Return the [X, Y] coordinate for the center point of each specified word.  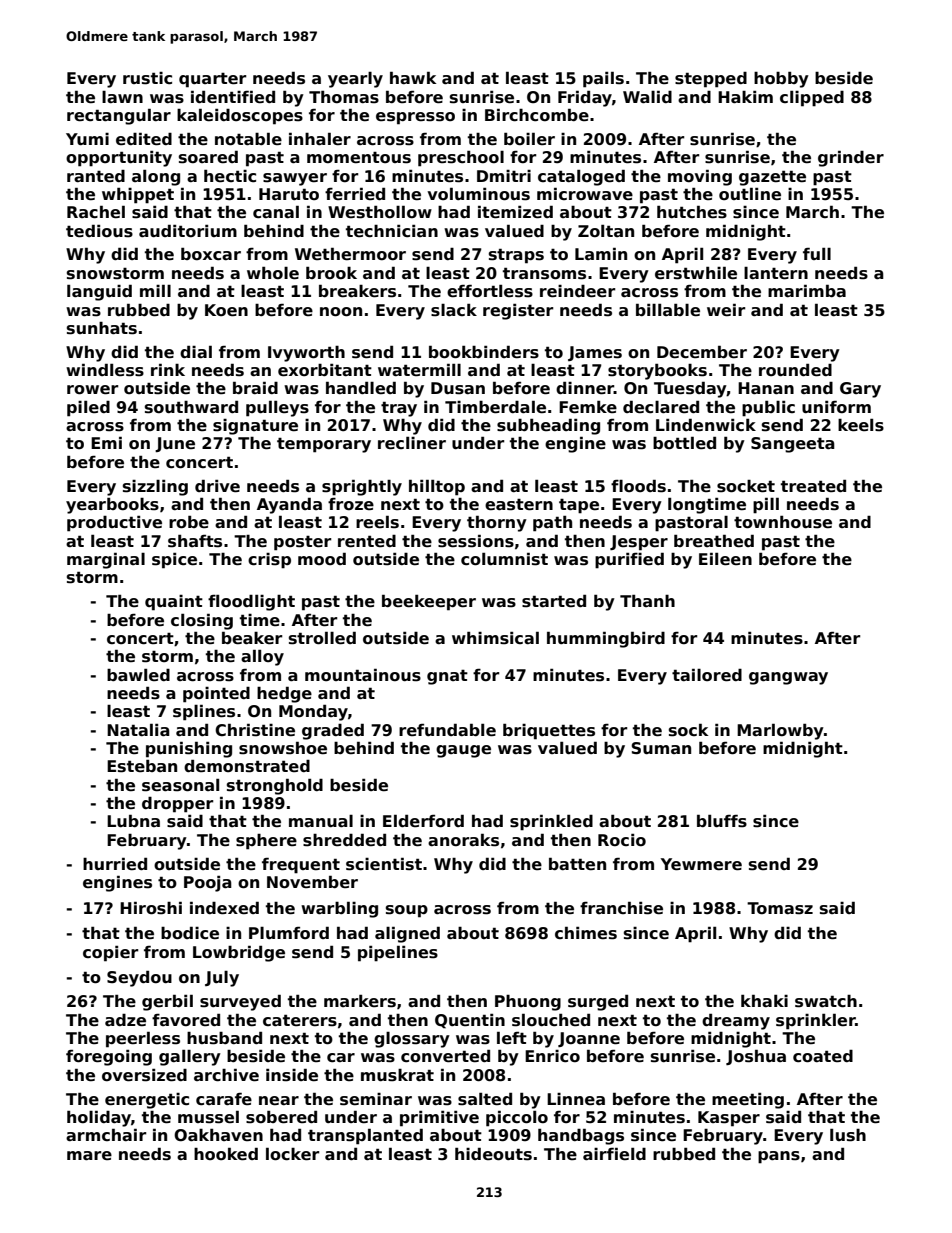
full [817, 254]
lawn [122, 97]
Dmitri [504, 176]
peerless [143, 1039]
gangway [788, 678]
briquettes [549, 732]
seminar [376, 1099]
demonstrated [247, 766]
